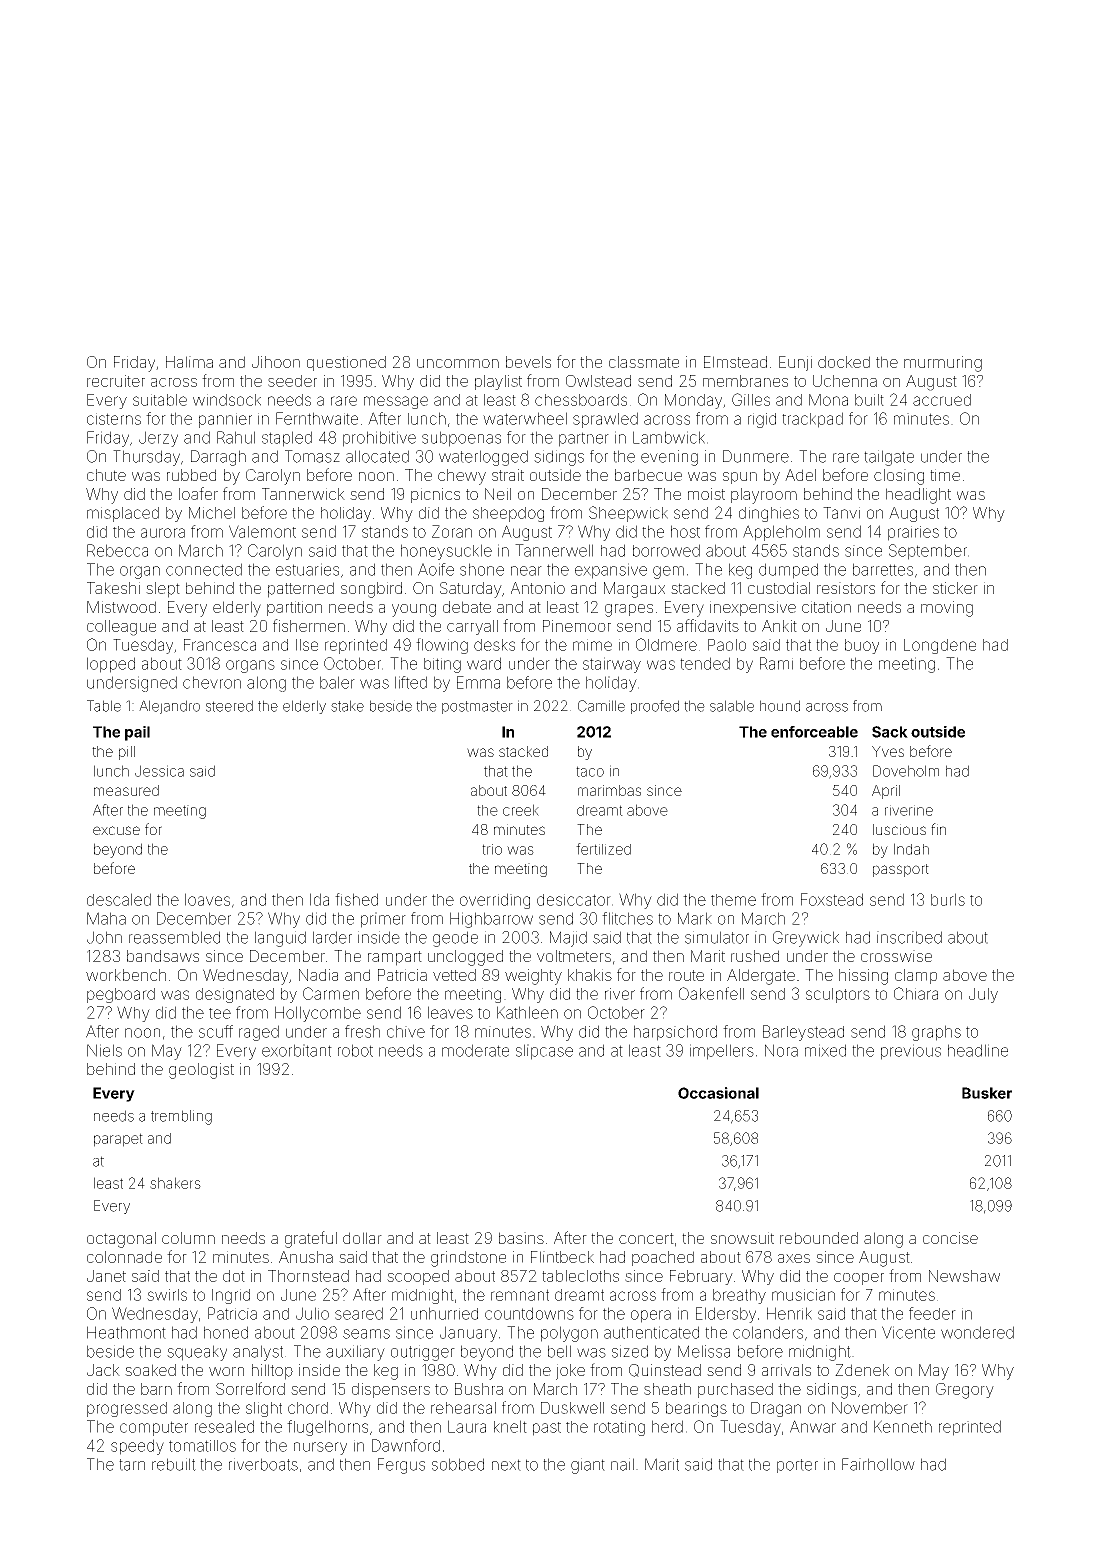  Describe the element at coordinates (123, 514) in the image. I see `misplaced` at that location.
